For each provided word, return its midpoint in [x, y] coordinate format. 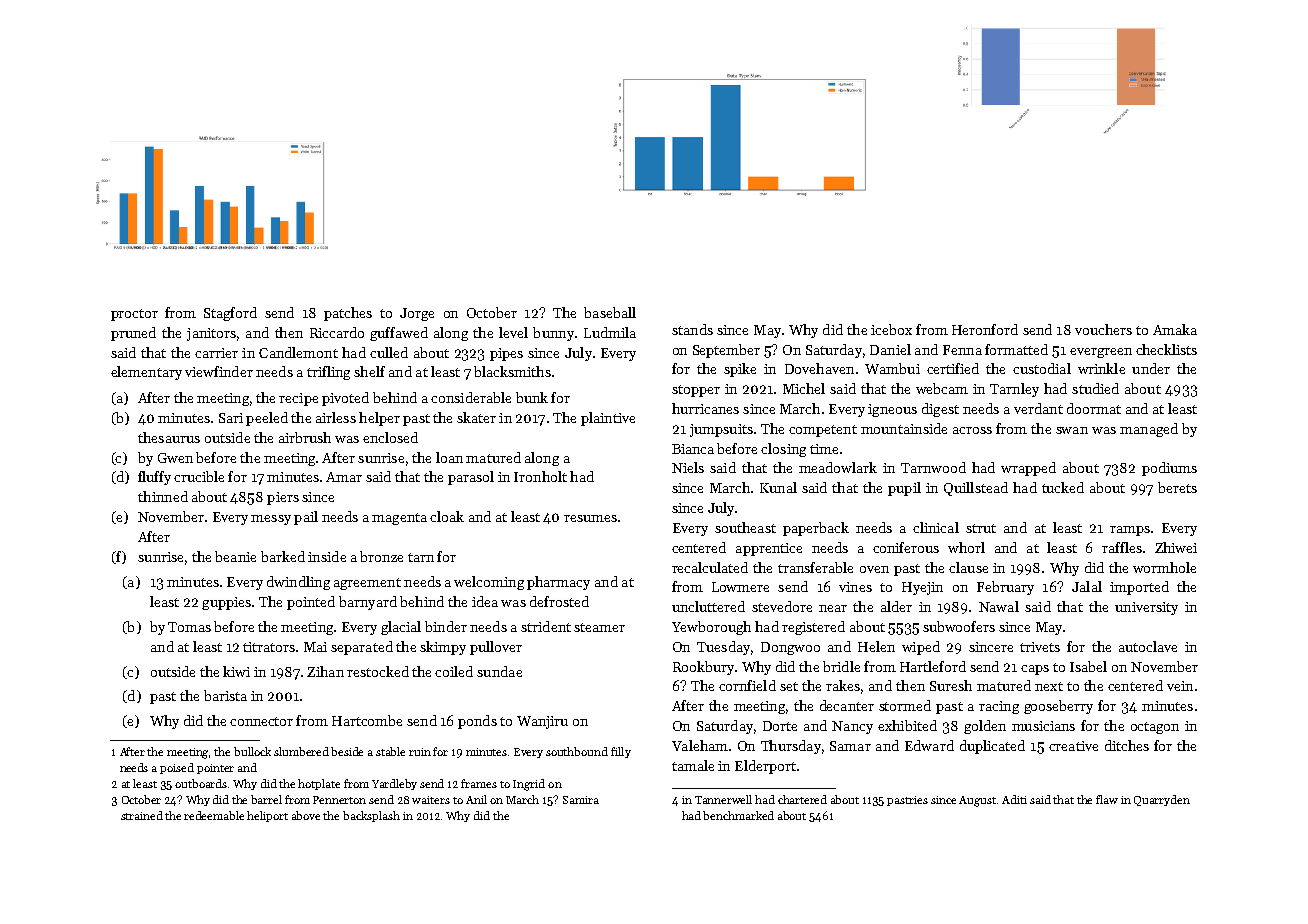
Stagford [230, 314]
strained [142, 815]
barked [283, 556]
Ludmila [610, 332]
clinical [936, 527]
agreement [367, 584]
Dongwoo [790, 648]
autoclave [1148, 646]
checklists [1166, 349]
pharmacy [558, 583]
